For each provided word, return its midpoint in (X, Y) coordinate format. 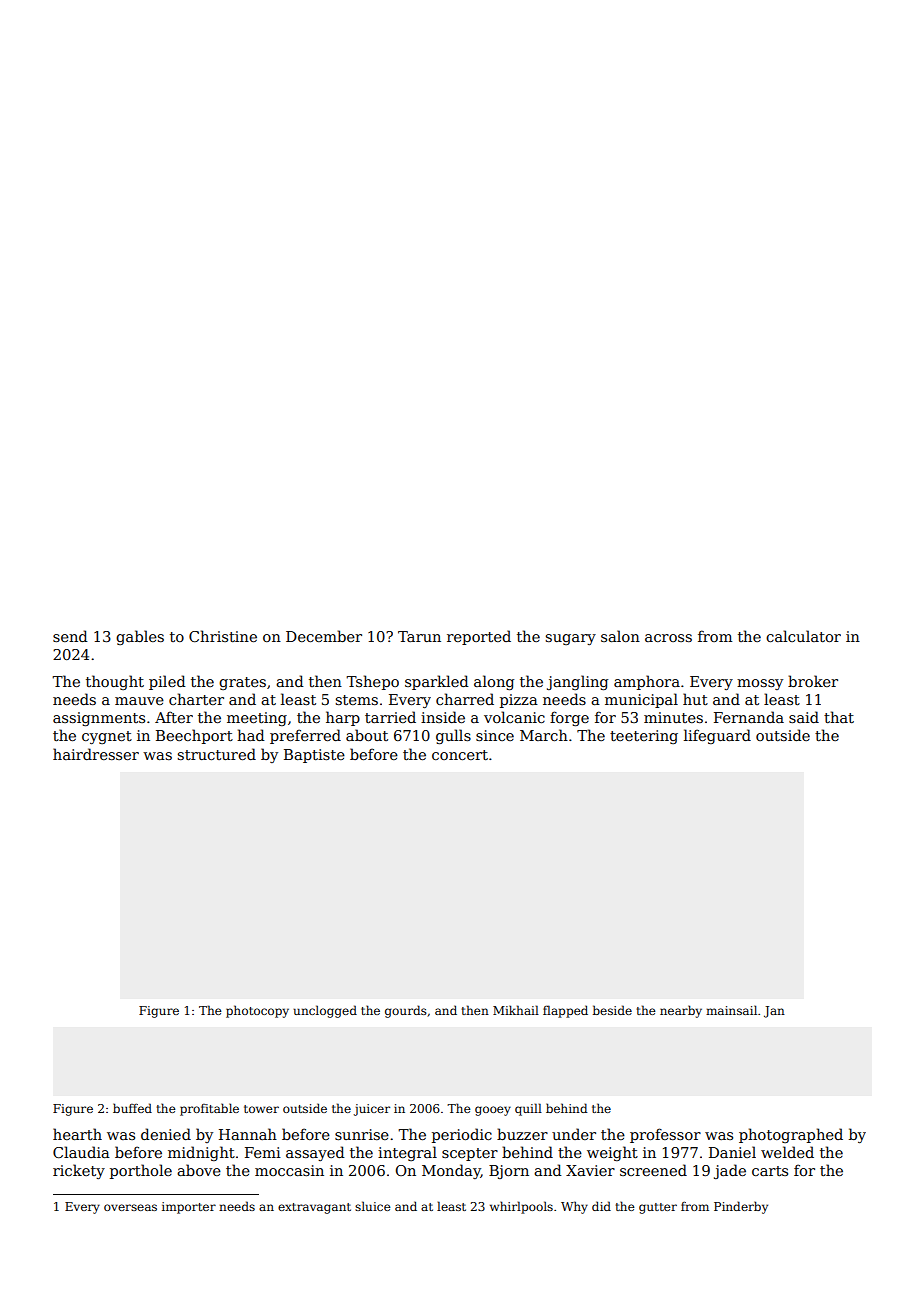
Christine (223, 636)
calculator (803, 636)
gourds (406, 1011)
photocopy (257, 1011)
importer (189, 1208)
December (324, 636)
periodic (462, 1135)
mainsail (731, 1010)
